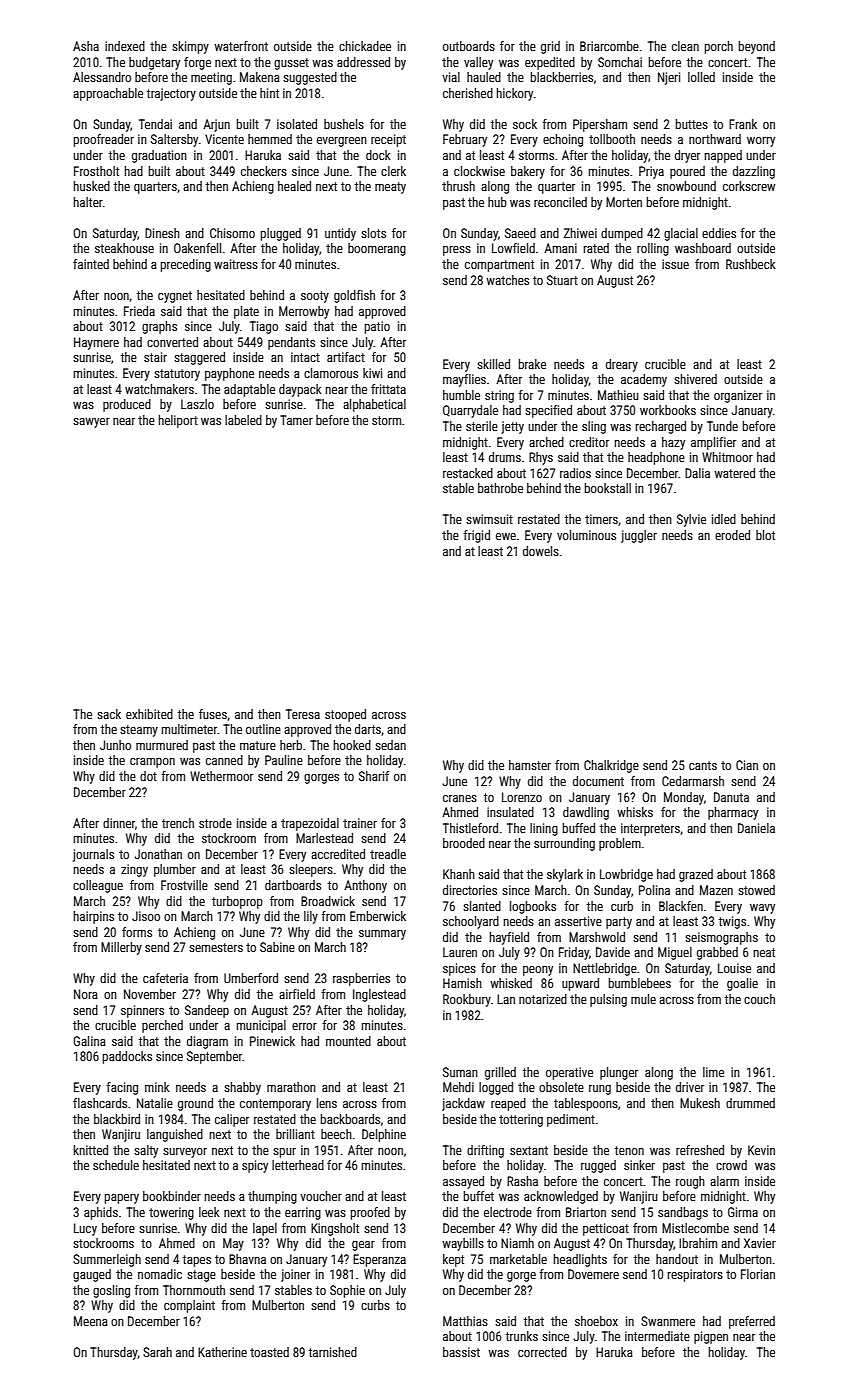  What do you see at coordinates (207, 1011) in the screenshot?
I see `Sandeep` at bounding box center [207, 1011].
